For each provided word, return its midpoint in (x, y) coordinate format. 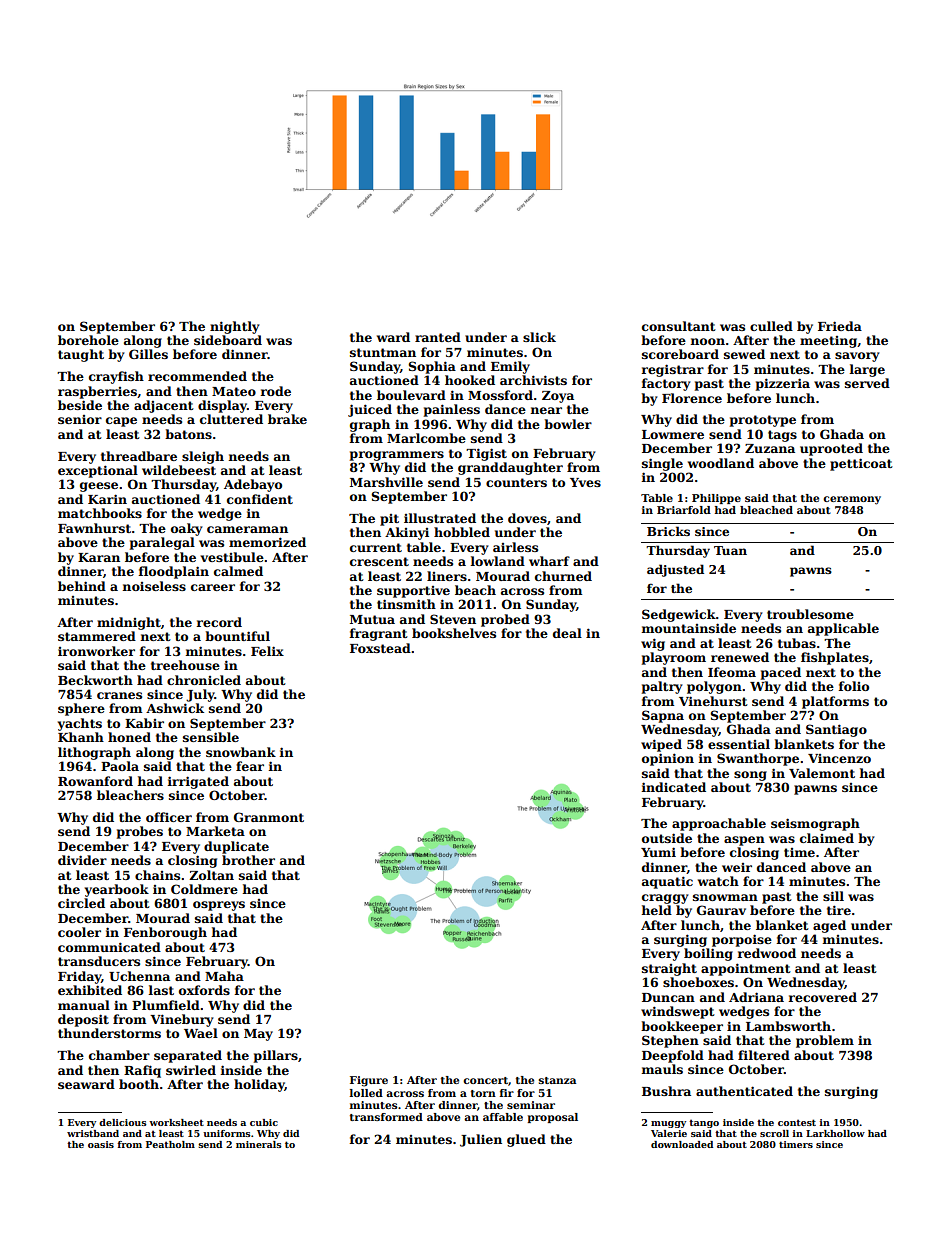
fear (250, 766)
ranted (438, 337)
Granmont (269, 817)
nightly (235, 327)
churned (563, 576)
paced (781, 673)
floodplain (174, 572)
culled (771, 326)
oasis (101, 1144)
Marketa (215, 831)
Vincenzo (839, 758)
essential (739, 744)
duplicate (236, 847)
